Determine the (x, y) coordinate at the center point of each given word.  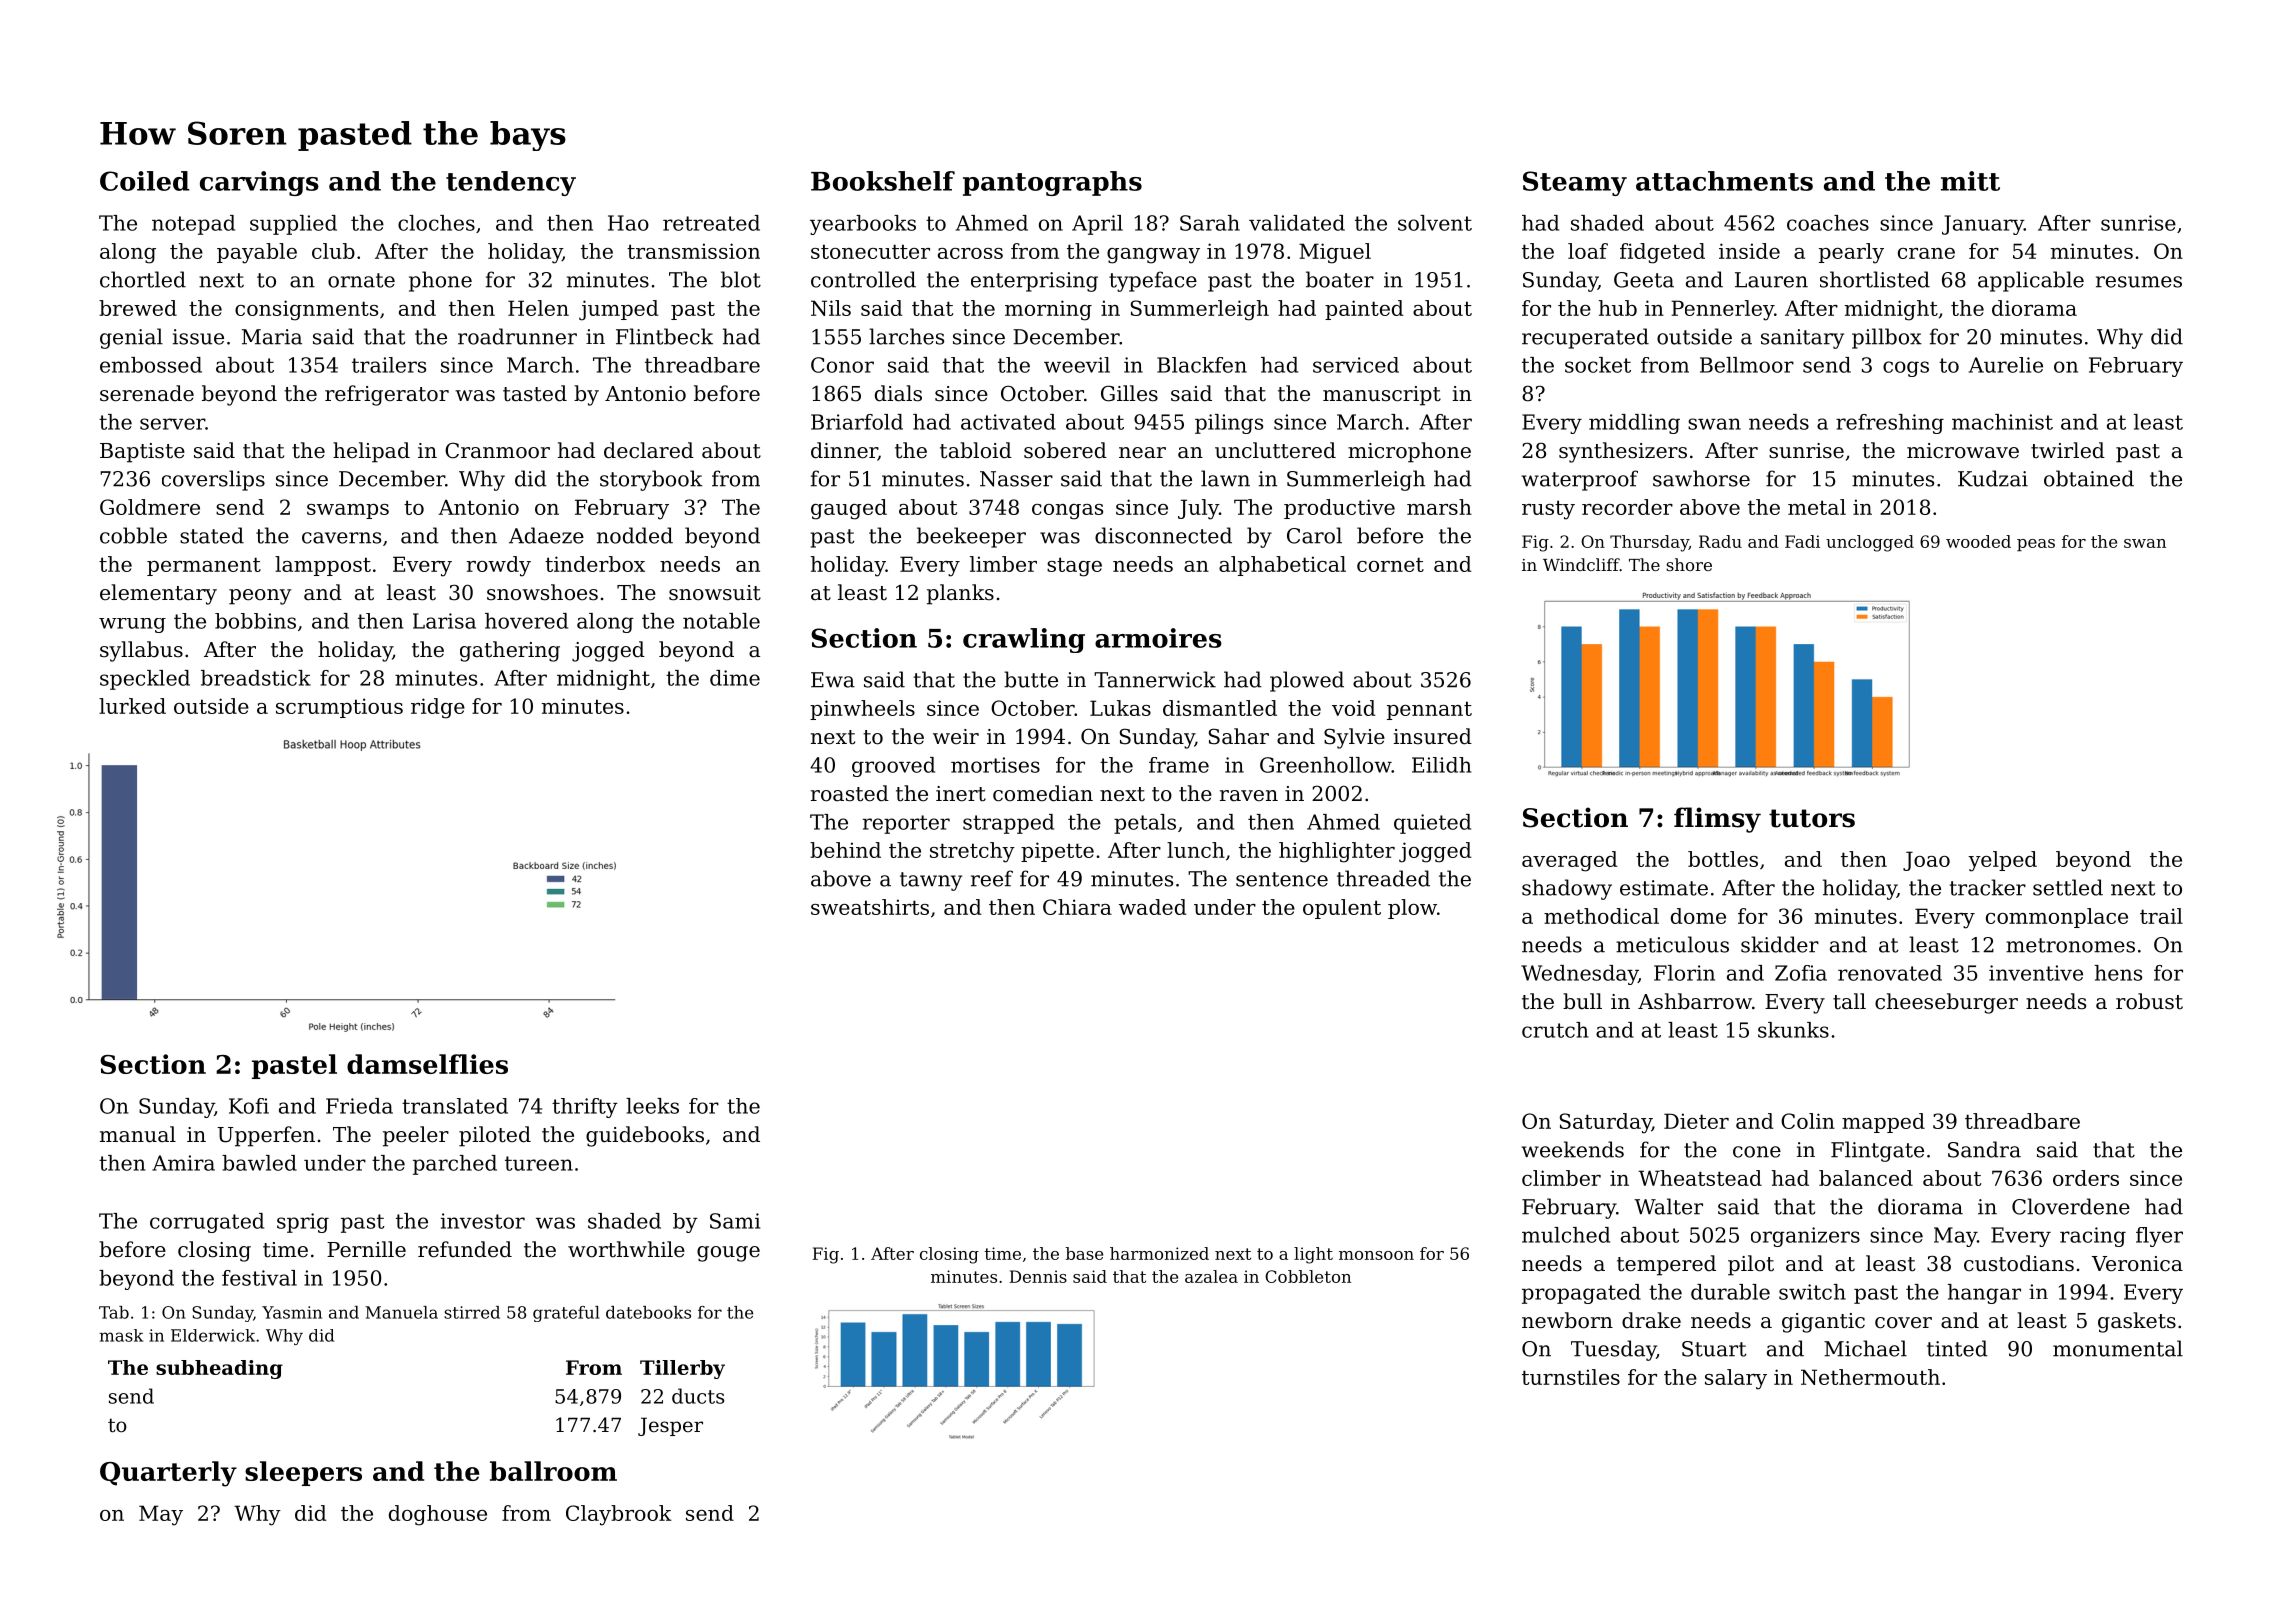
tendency (511, 183)
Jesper (670, 1426)
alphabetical (1282, 566)
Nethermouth (1870, 1377)
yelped (2002, 861)
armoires (1158, 638)
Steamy (1575, 183)
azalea (1211, 1276)
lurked (132, 706)
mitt (1970, 181)
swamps (348, 511)
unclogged (1870, 543)
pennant (1429, 710)
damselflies (427, 1064)
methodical (1601, 916)
